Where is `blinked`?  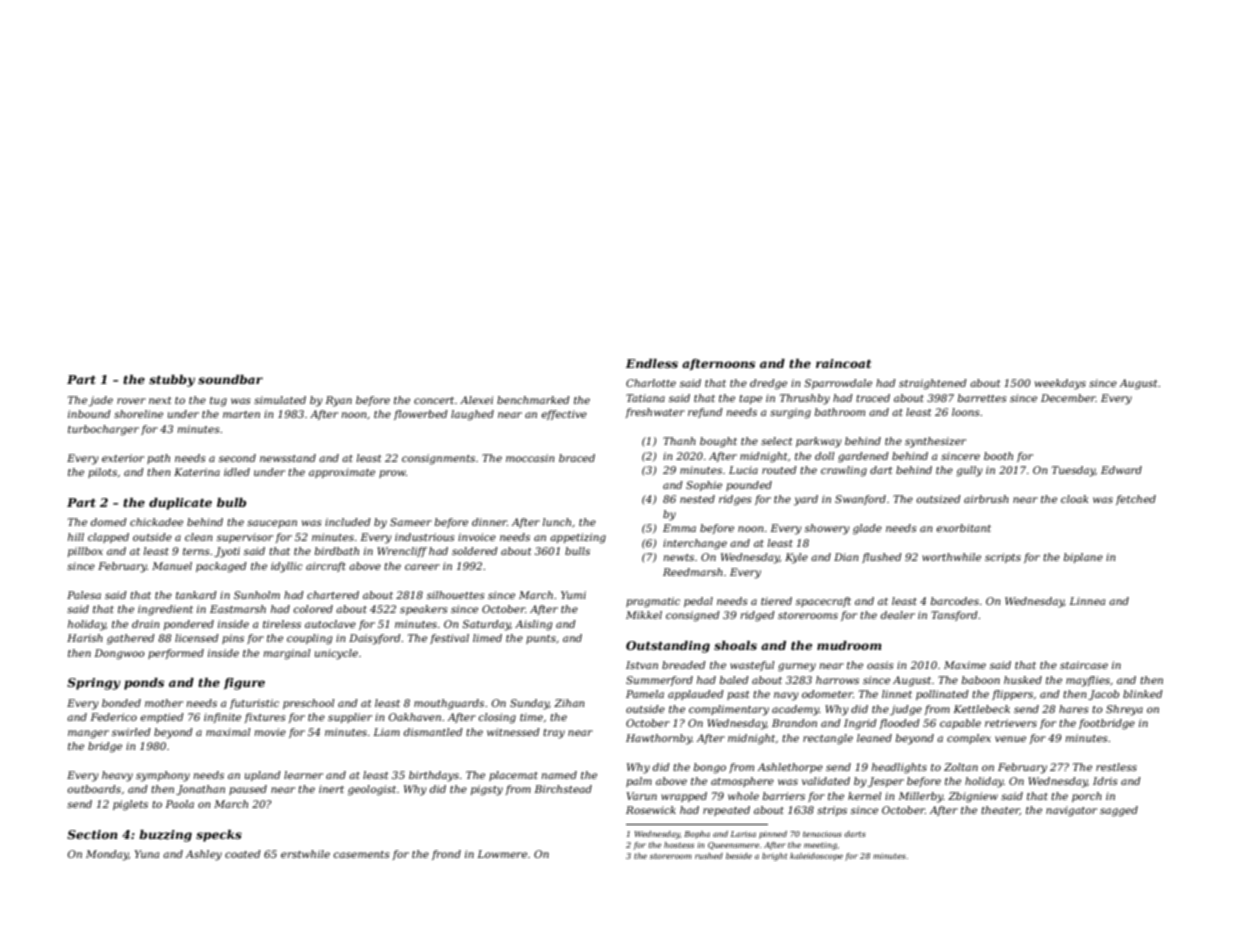 blinked is located at coordinates (1143, 694).
